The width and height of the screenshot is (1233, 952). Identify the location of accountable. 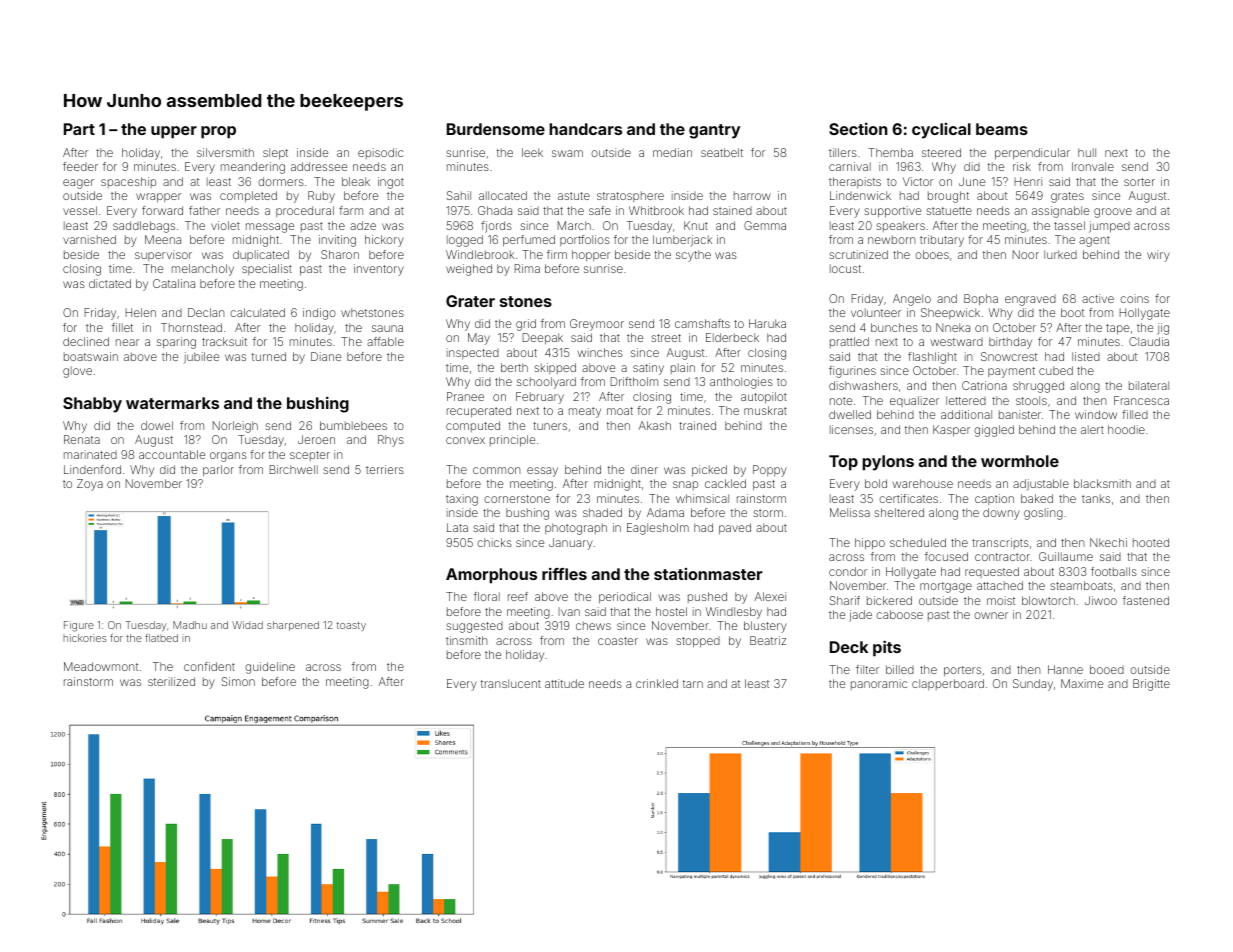
(172, 454).
